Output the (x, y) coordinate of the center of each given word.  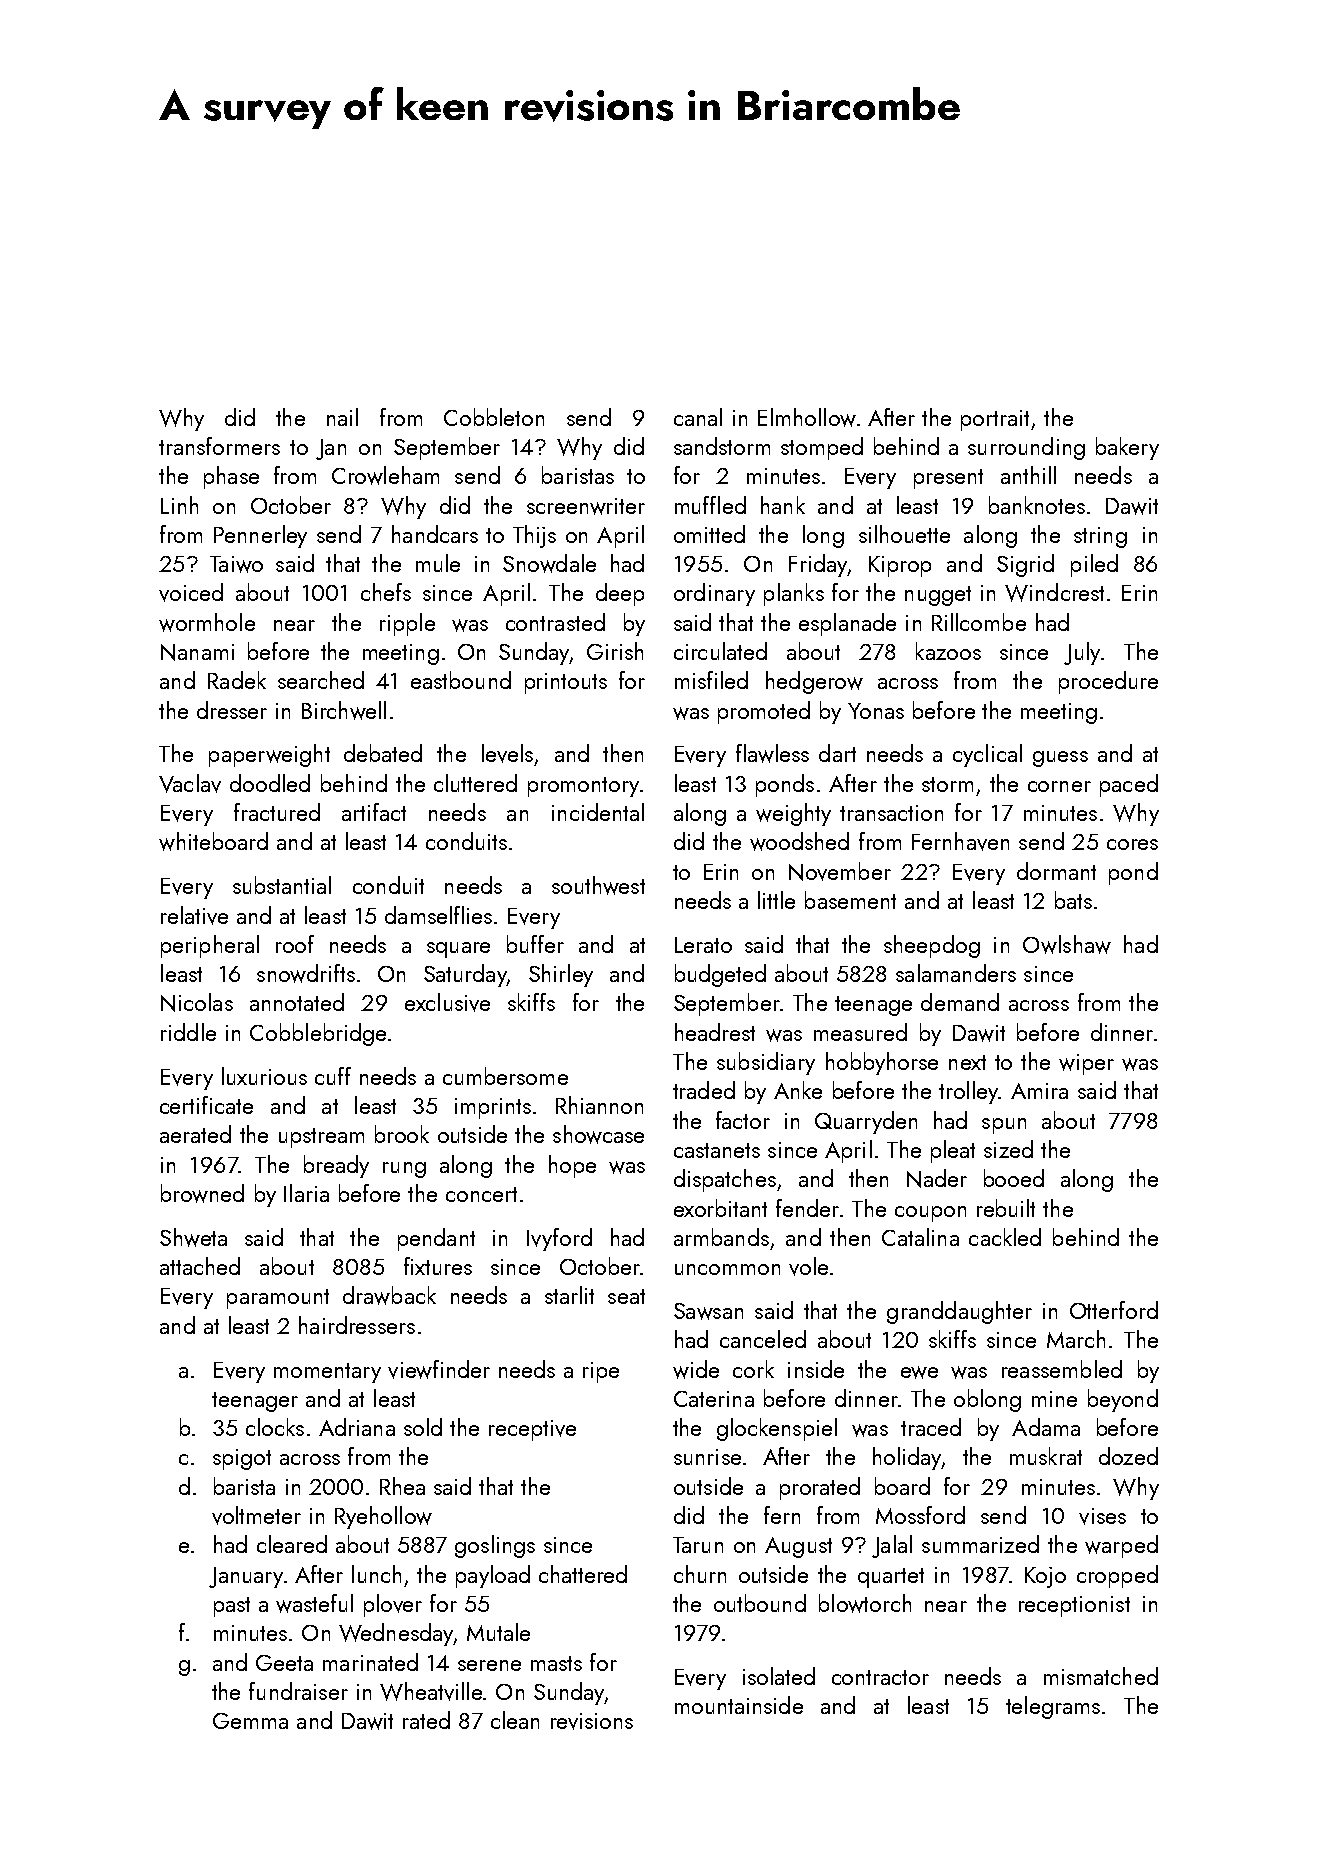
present (948, 479)
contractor (880, 1677)
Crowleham (385, 475)
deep (620, 594)
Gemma (250, 1721)
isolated (779, 1676)
